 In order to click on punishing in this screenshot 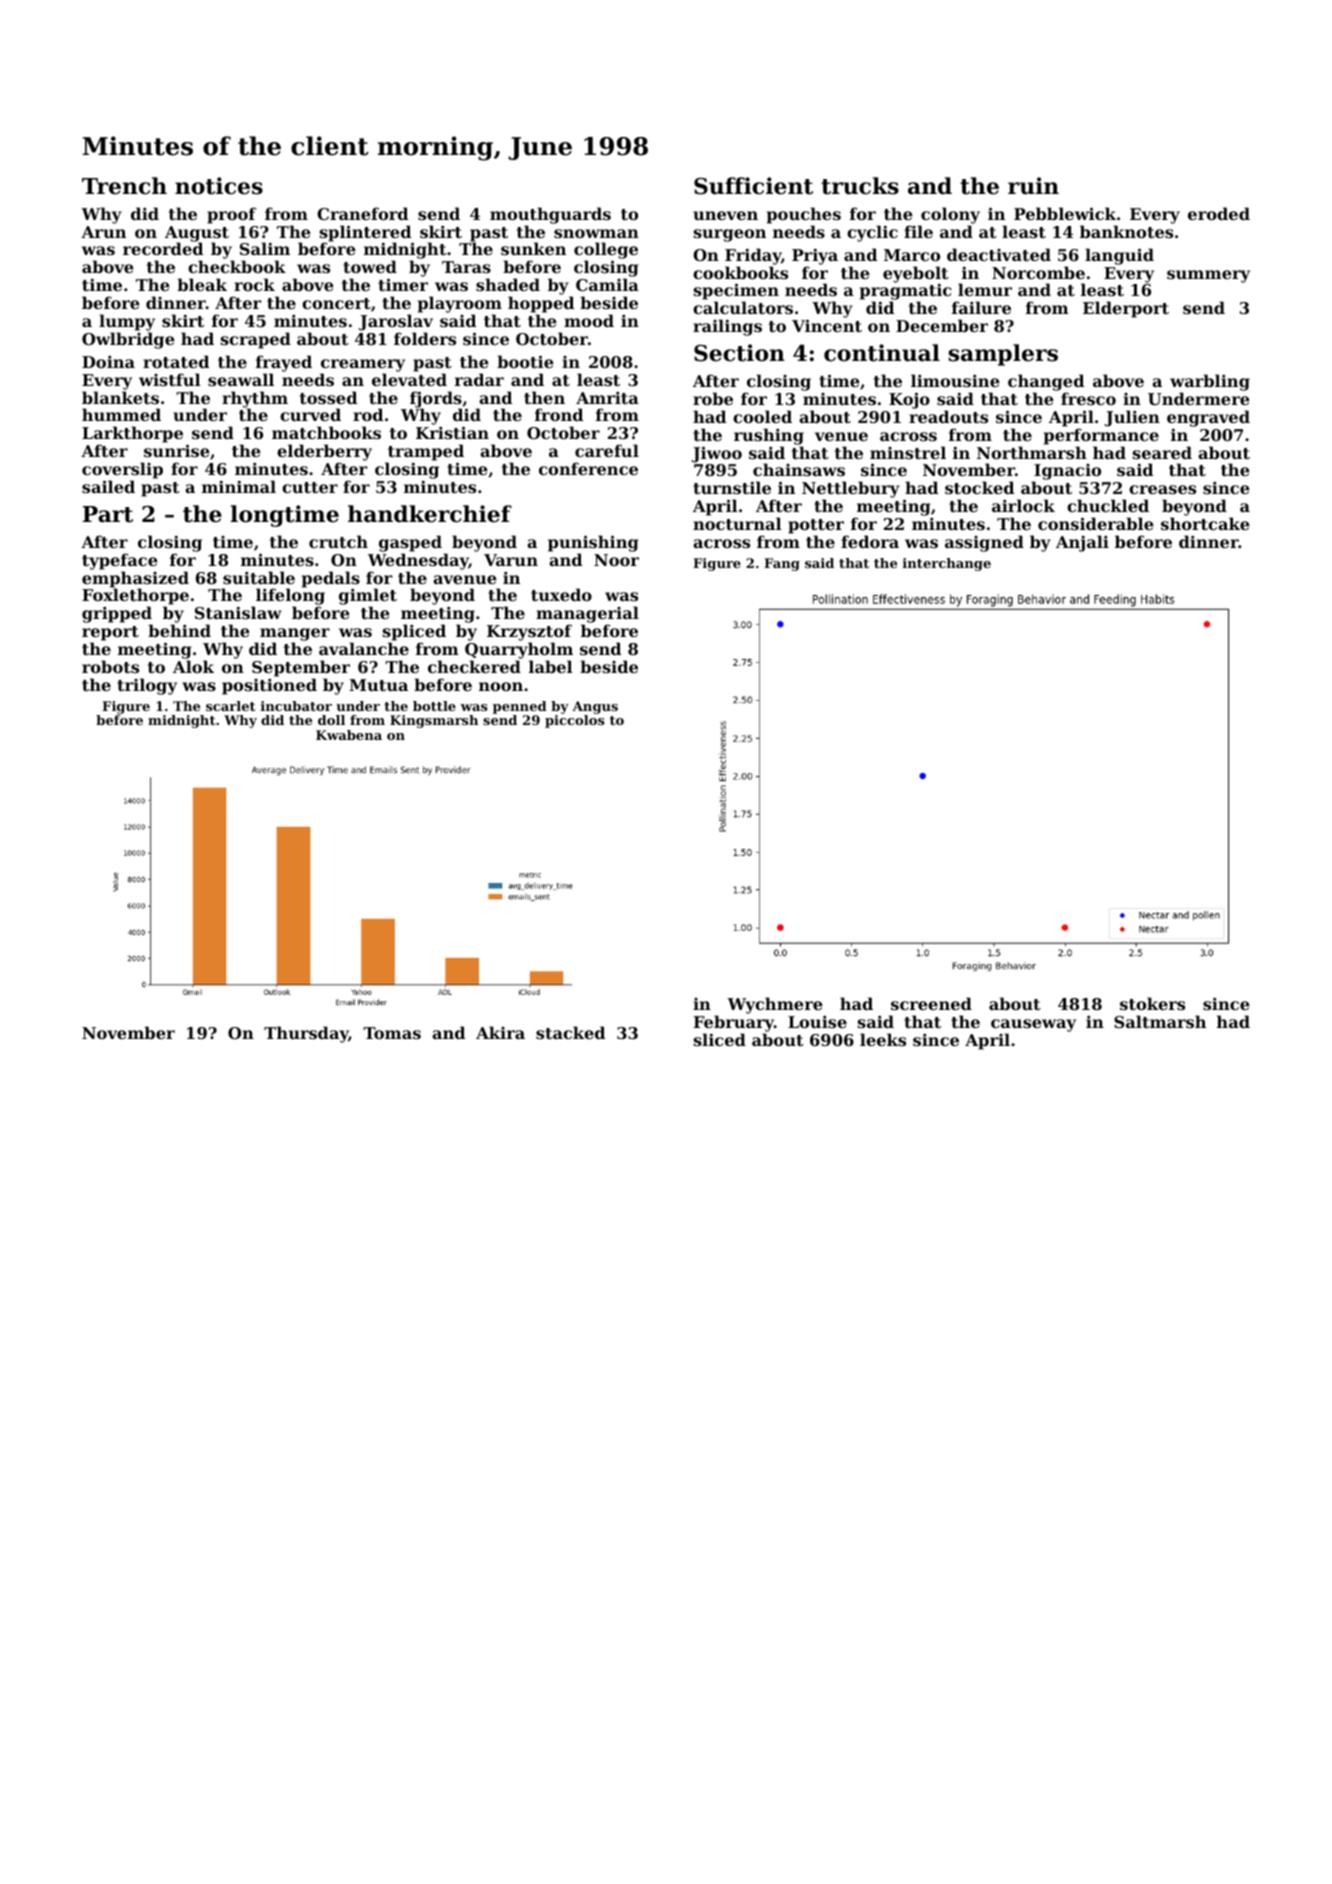, I will do `click(593, 543)`.
